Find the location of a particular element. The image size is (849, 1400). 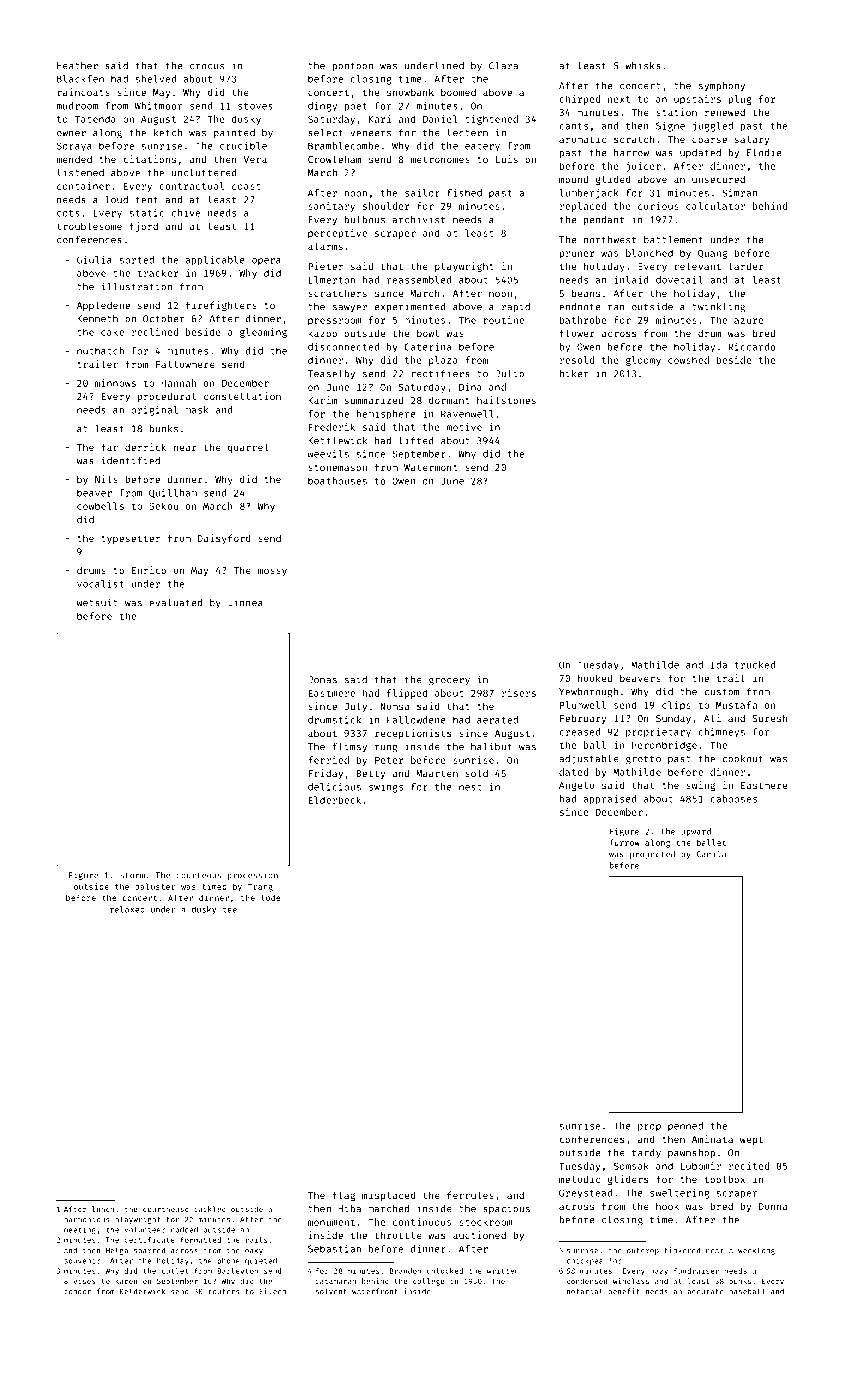

experimented is located at coordinates (410, 308).
